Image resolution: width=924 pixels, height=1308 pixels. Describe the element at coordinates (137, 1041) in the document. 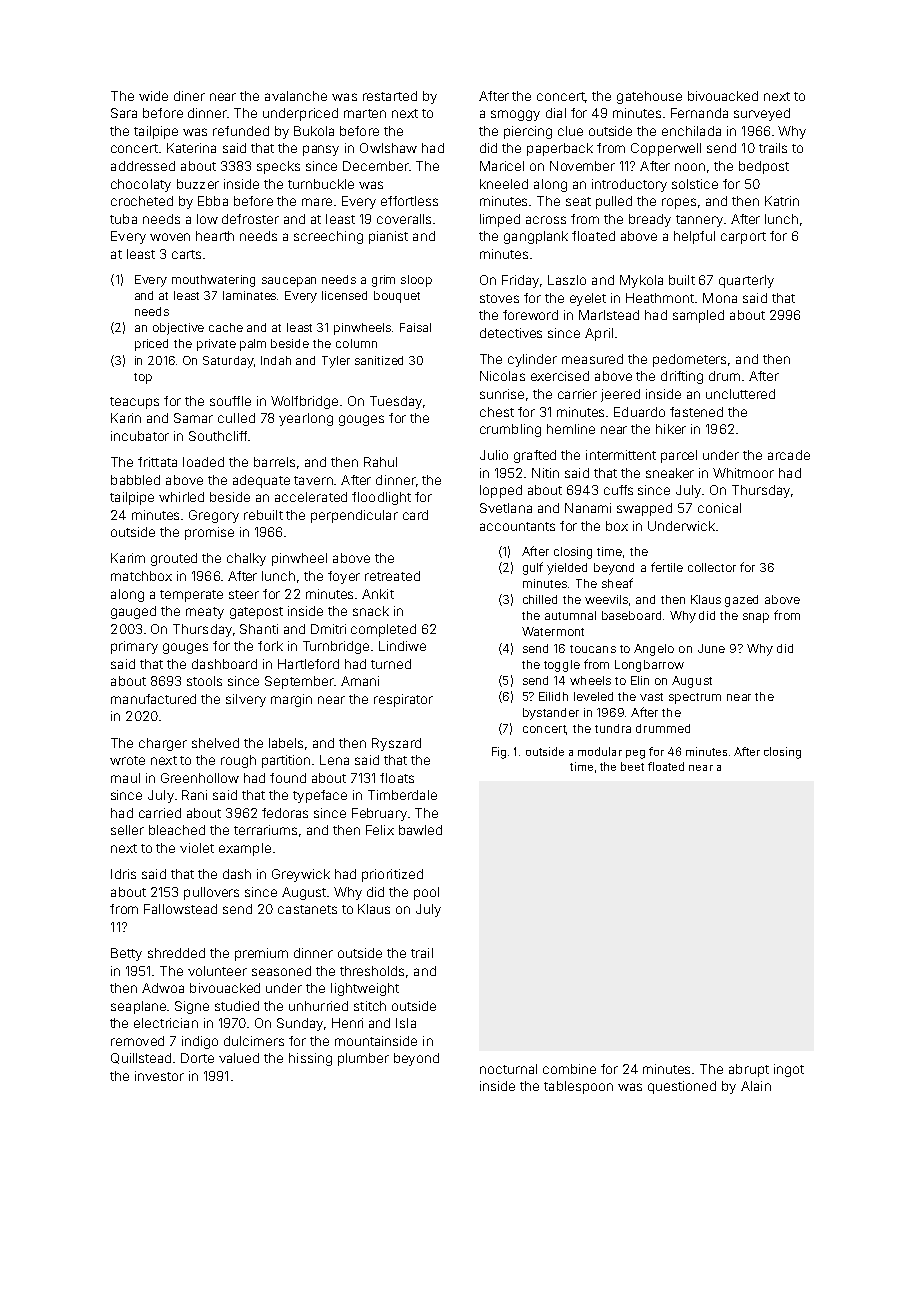

I see `removed` at that location.
